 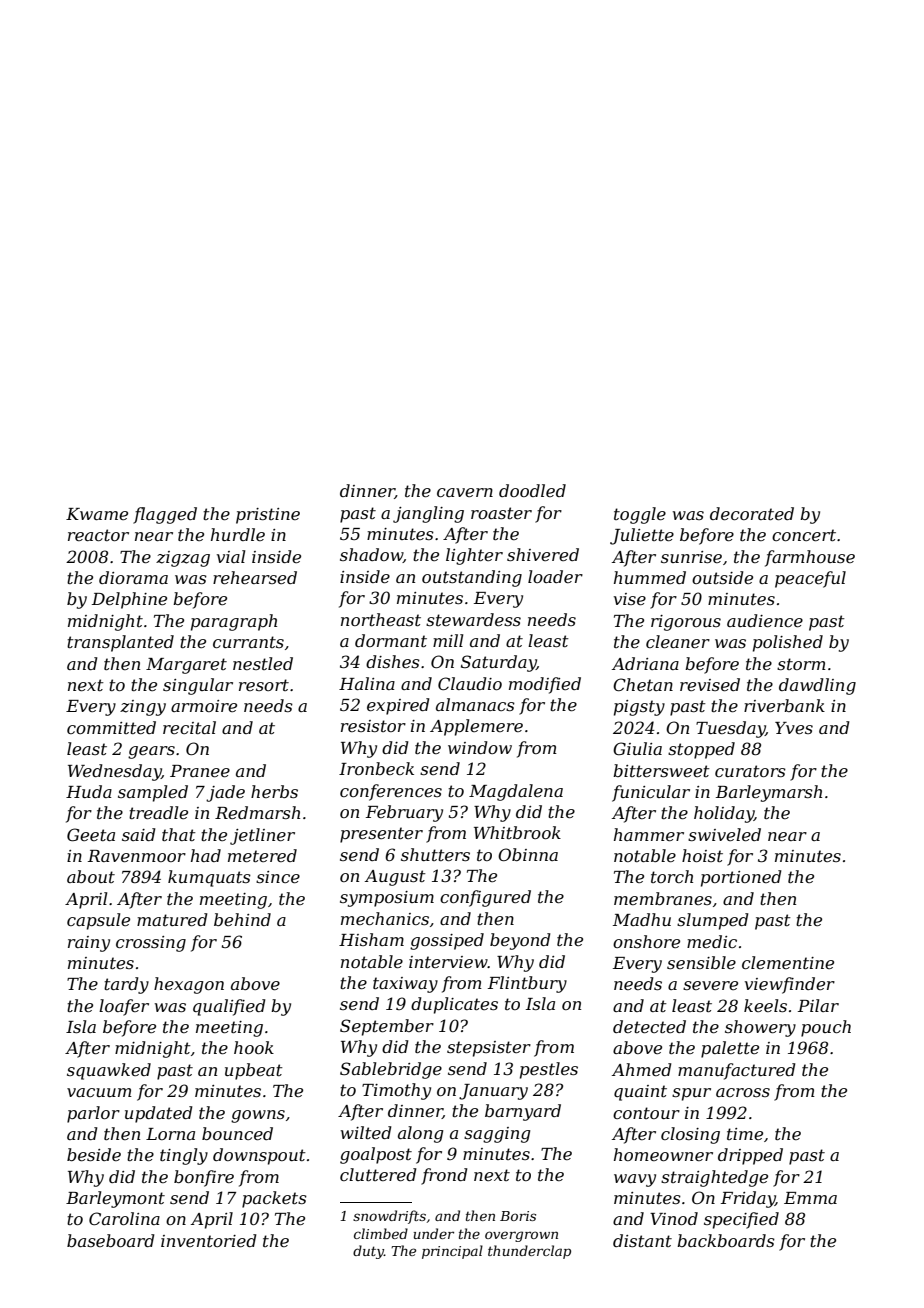 What do you see at coordinates (752, 513) in the screenshot?
I see `decorated` at bounding box center [752, 513].
